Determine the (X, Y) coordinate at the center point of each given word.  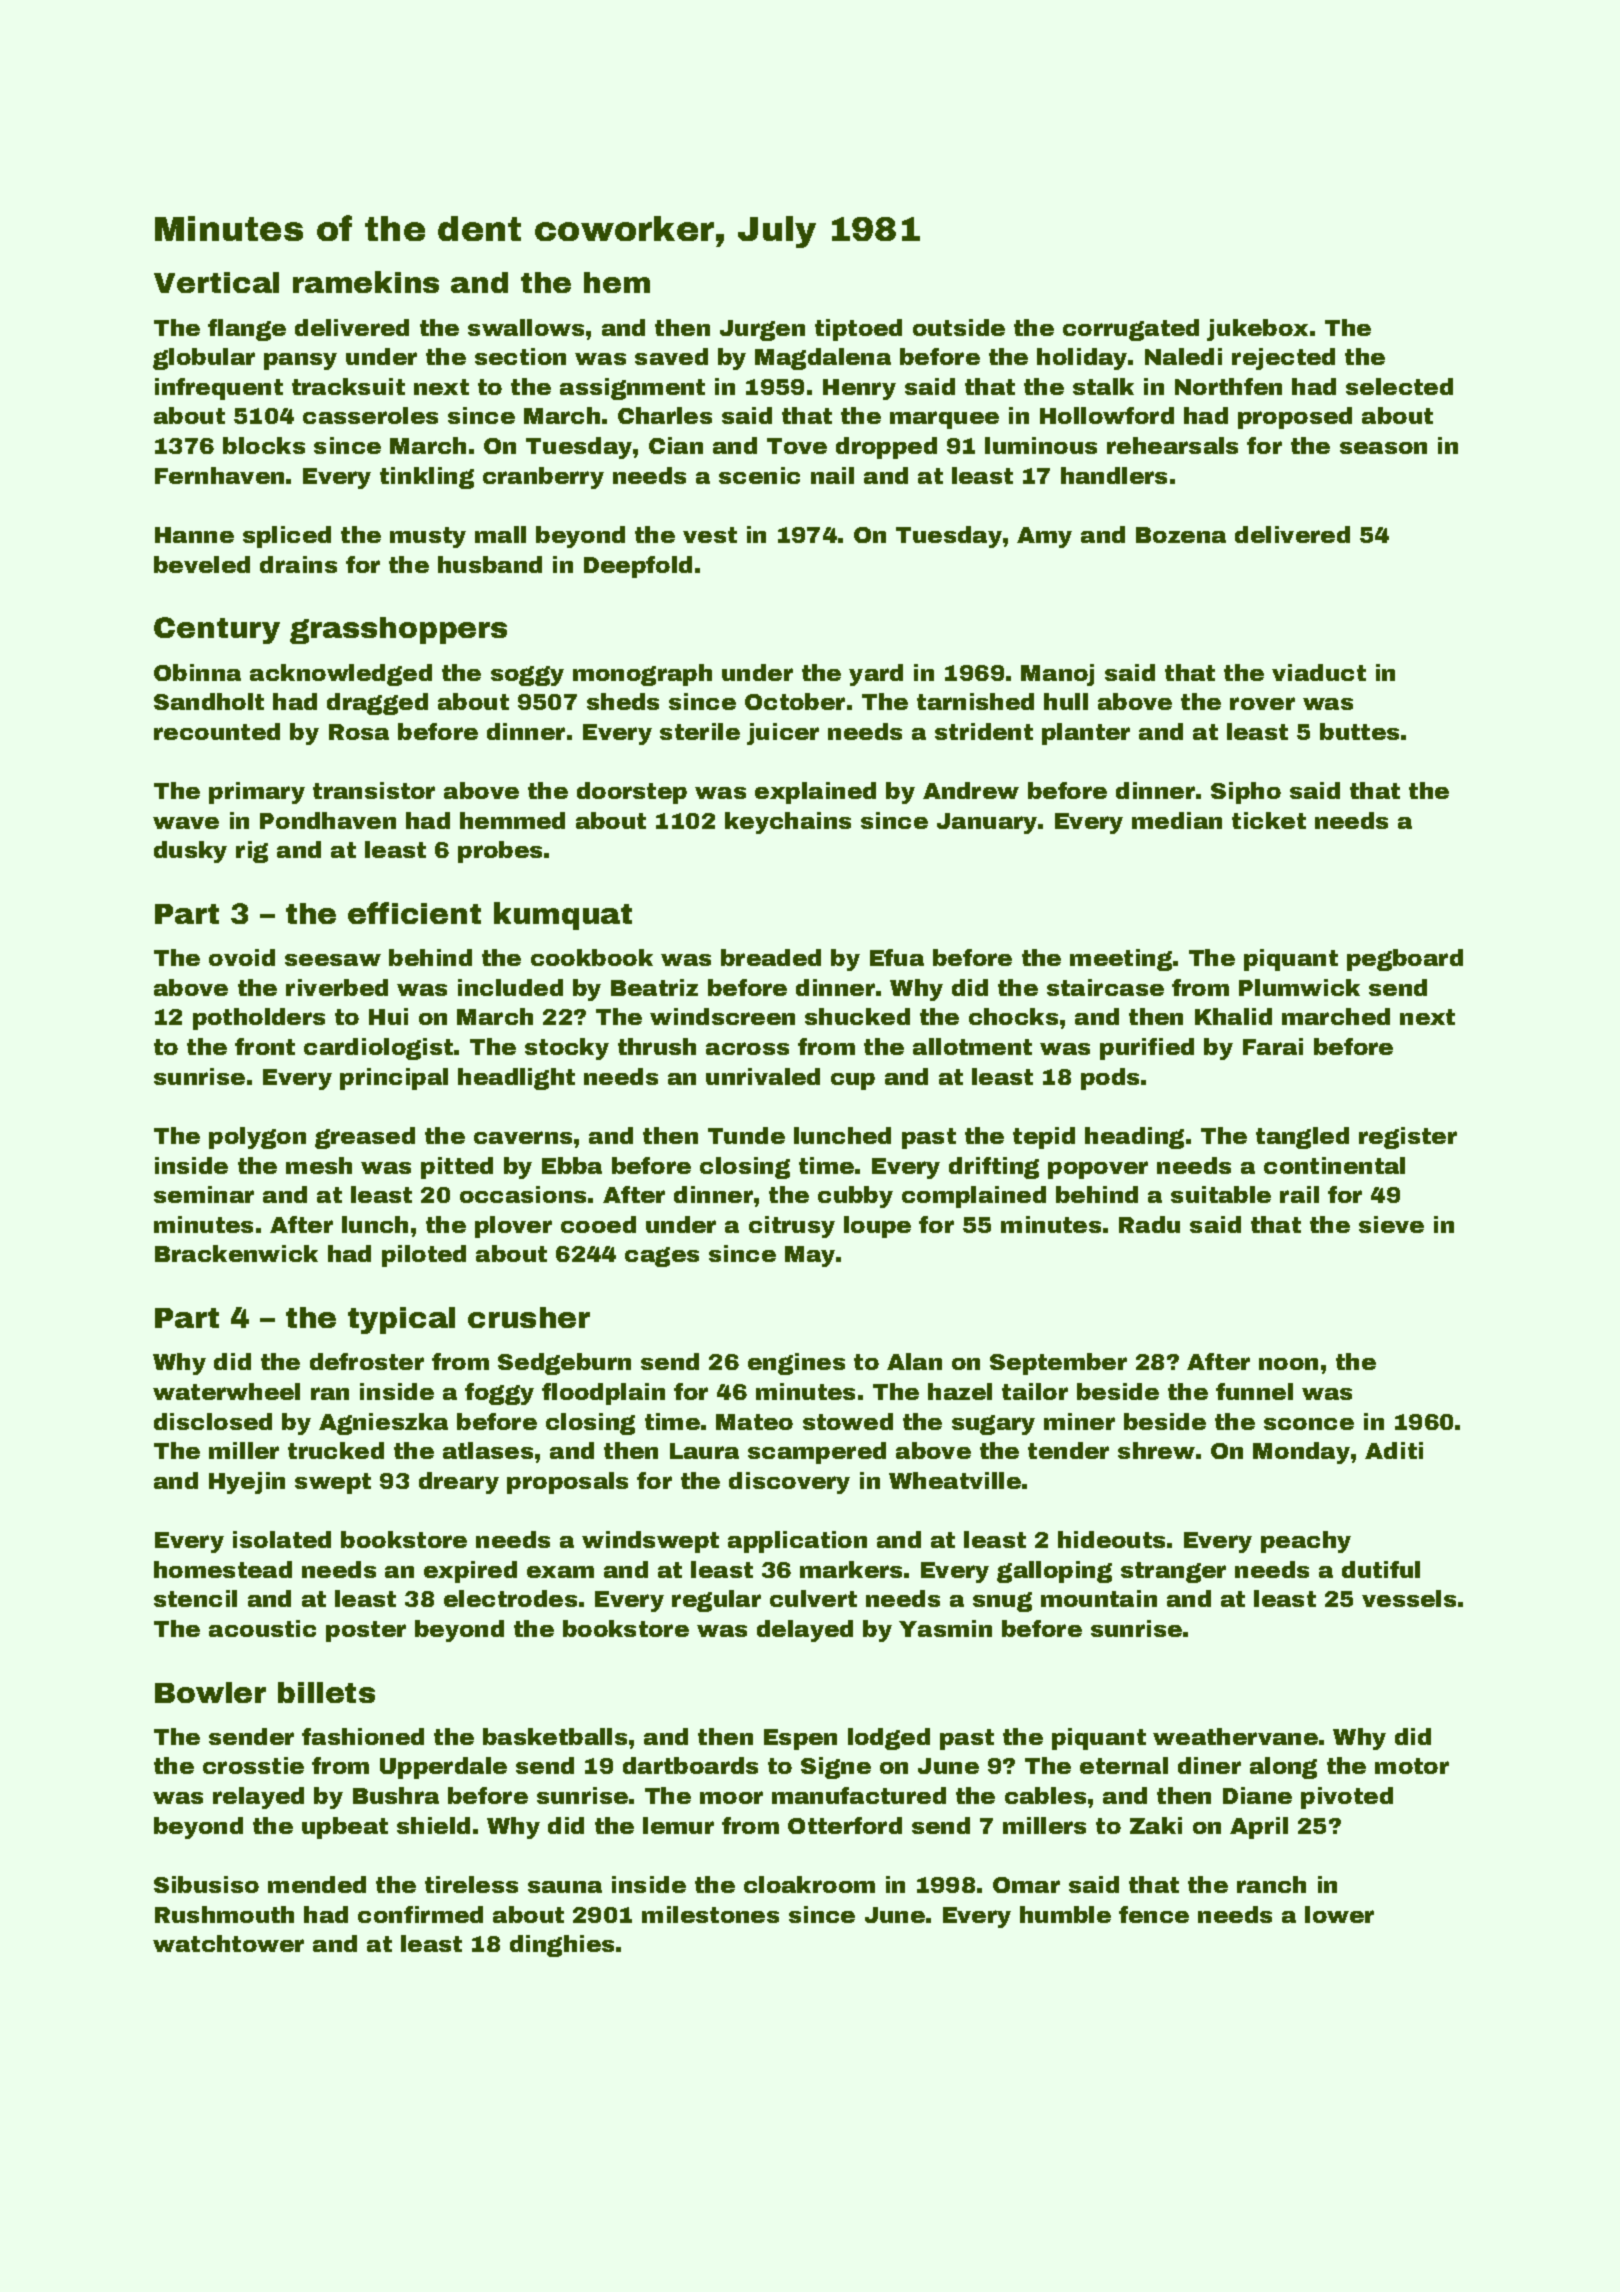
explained (815, 793)
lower (1339, 1914)
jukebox (1257, 330)
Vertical (216, 282)
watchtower (228, 1943)
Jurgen (762, 330)
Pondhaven (328, 820)
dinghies (562, 1946)
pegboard (1405, 960)
